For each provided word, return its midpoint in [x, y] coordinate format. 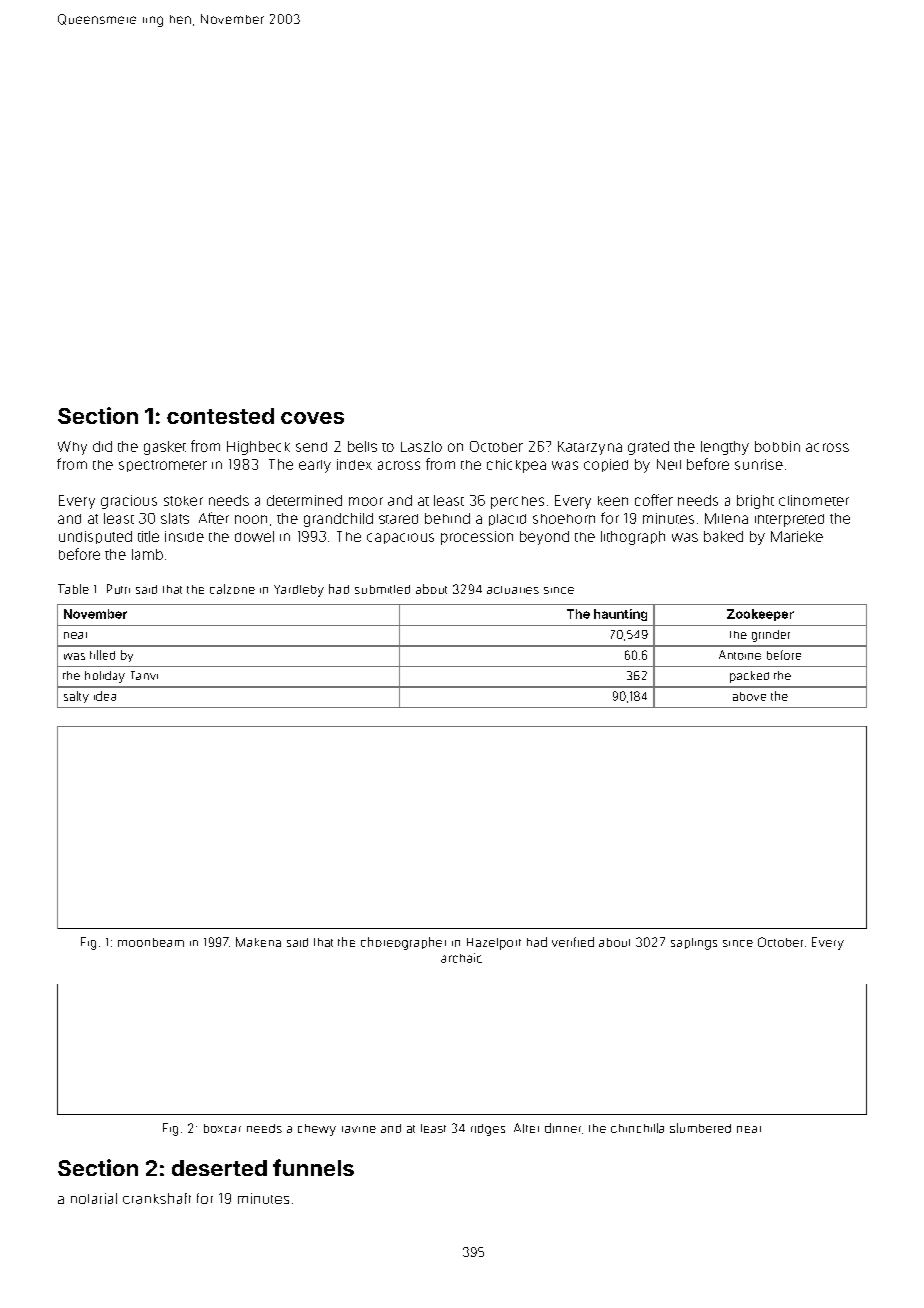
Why [72, 448]
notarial [94, 1198]
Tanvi [144, 675]
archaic [461, 958]
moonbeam [151, 942]
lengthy [725, 448]
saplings [694, 944]
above [749, 696]
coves [312, 418]
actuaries [513, 590]
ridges [488, 1130]
